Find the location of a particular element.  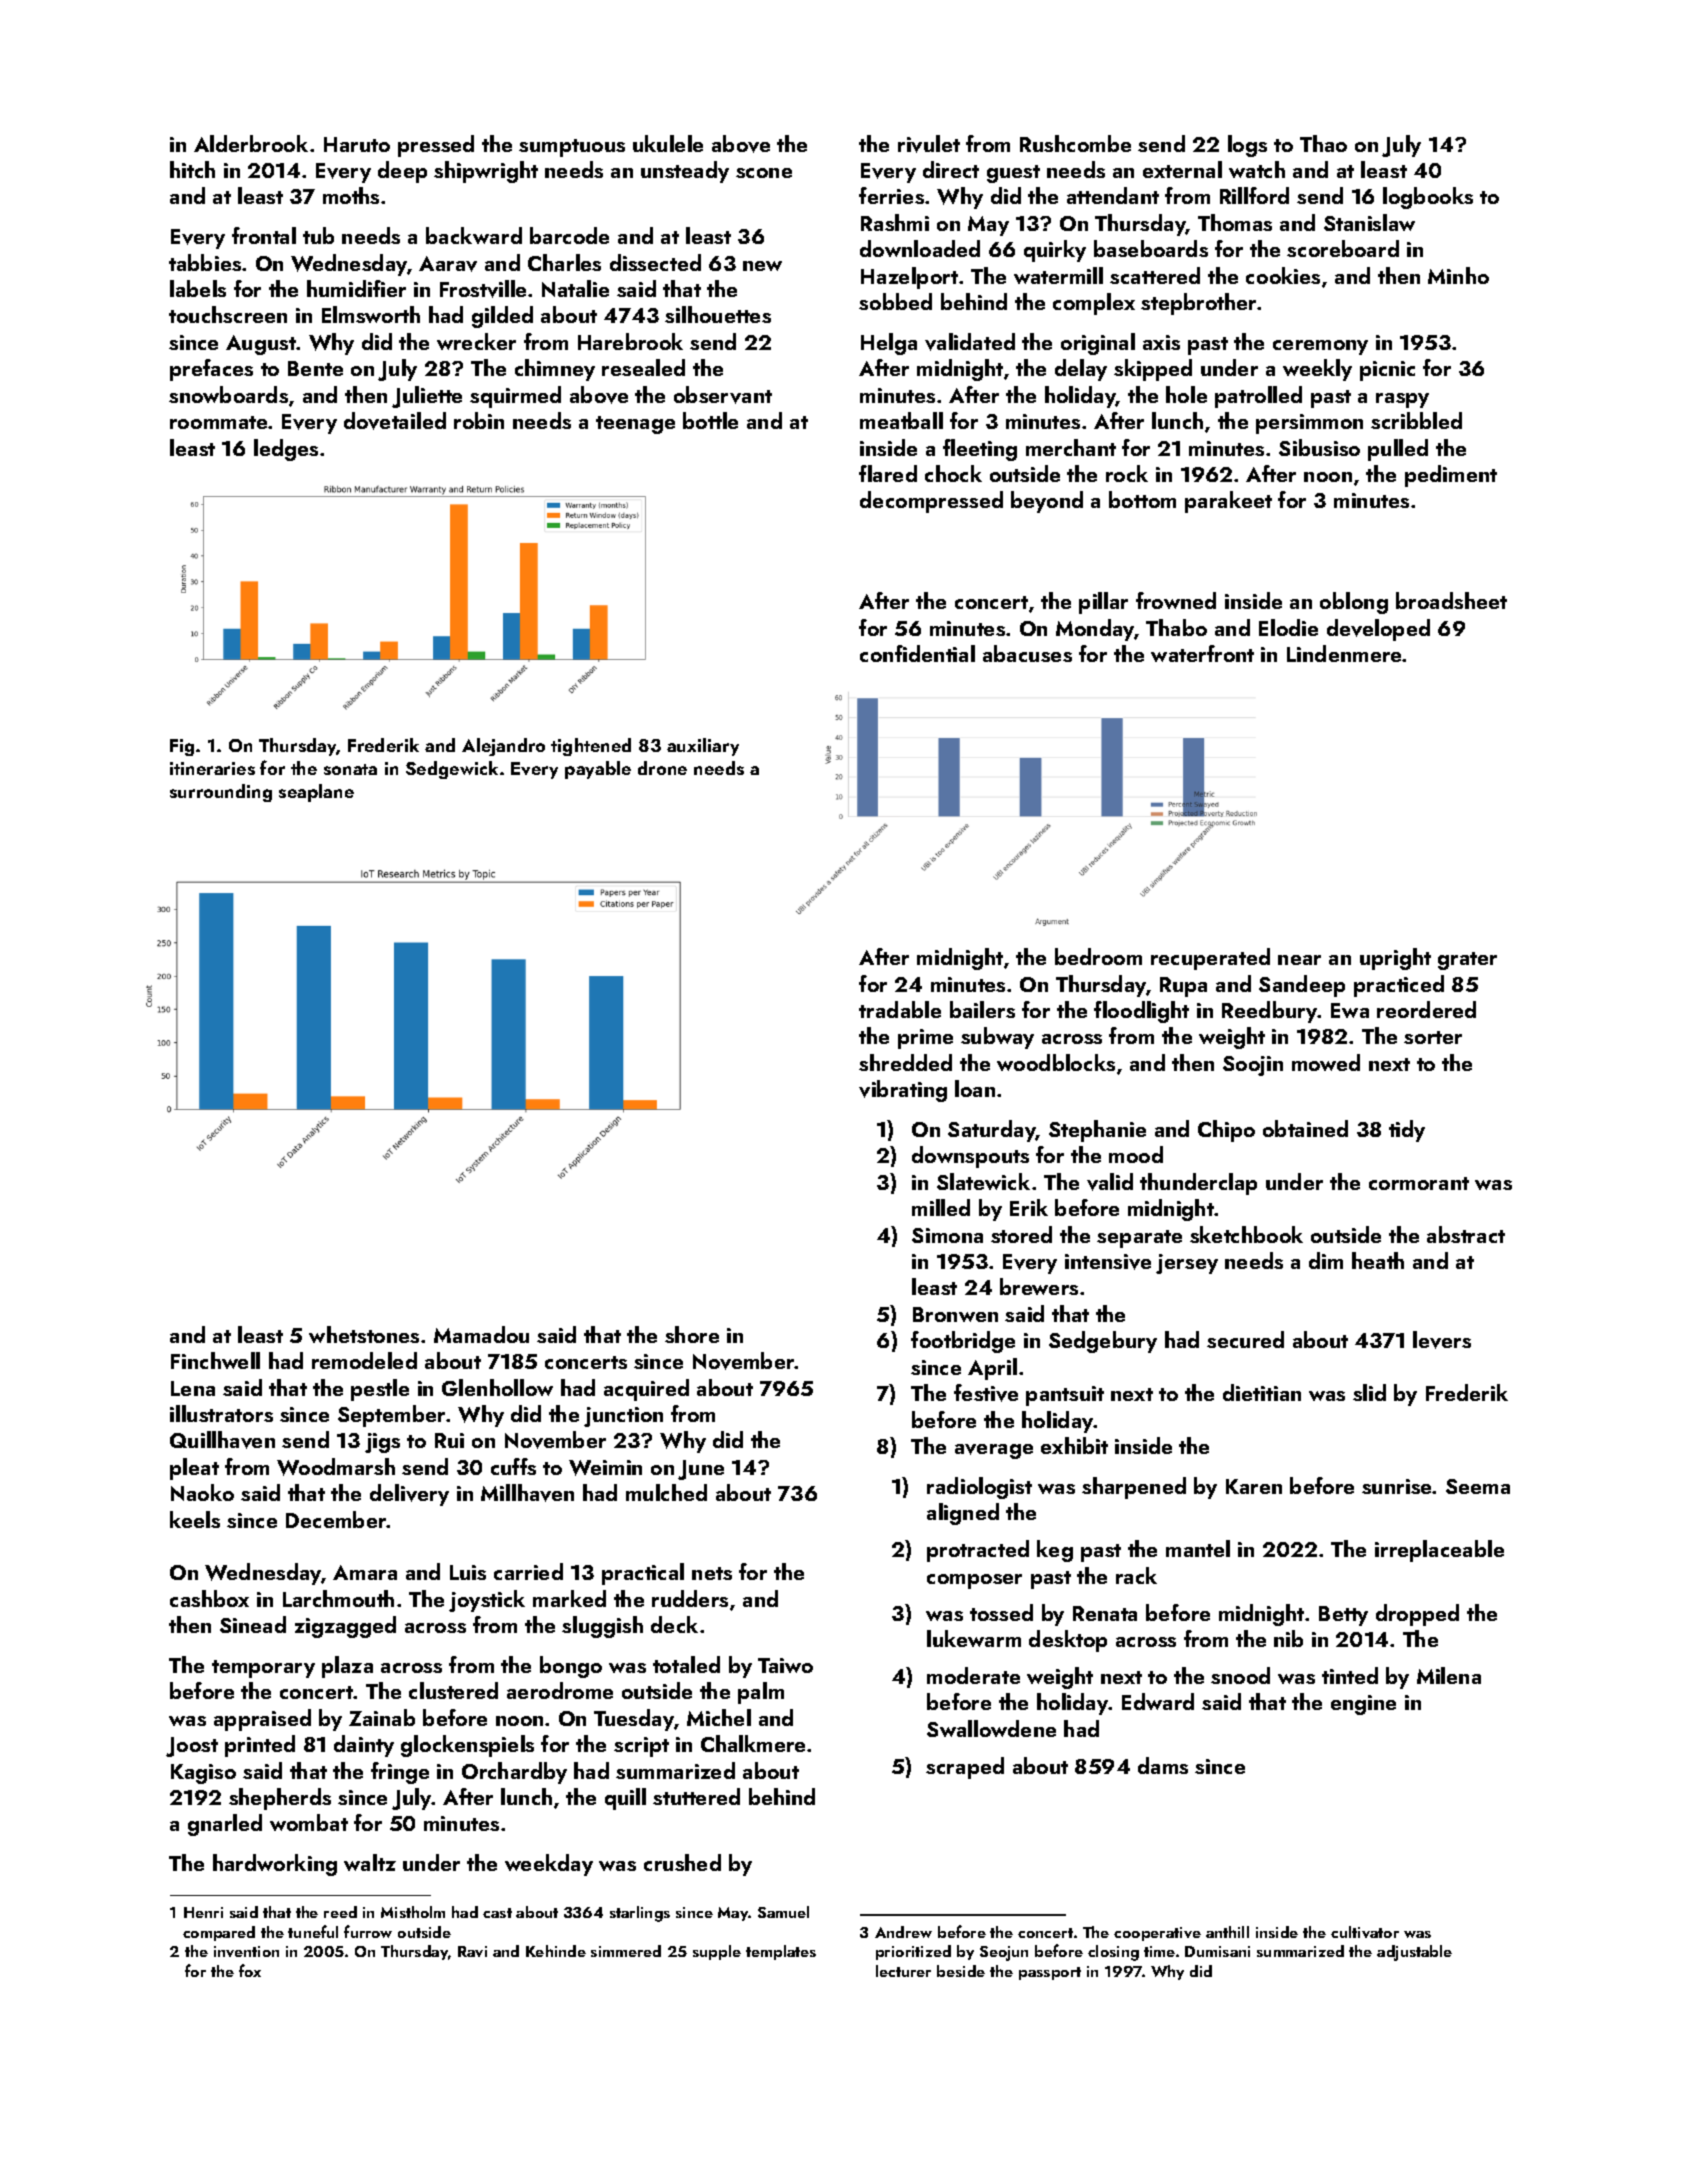

Seojun is located at coordinates (1004, 1953).
